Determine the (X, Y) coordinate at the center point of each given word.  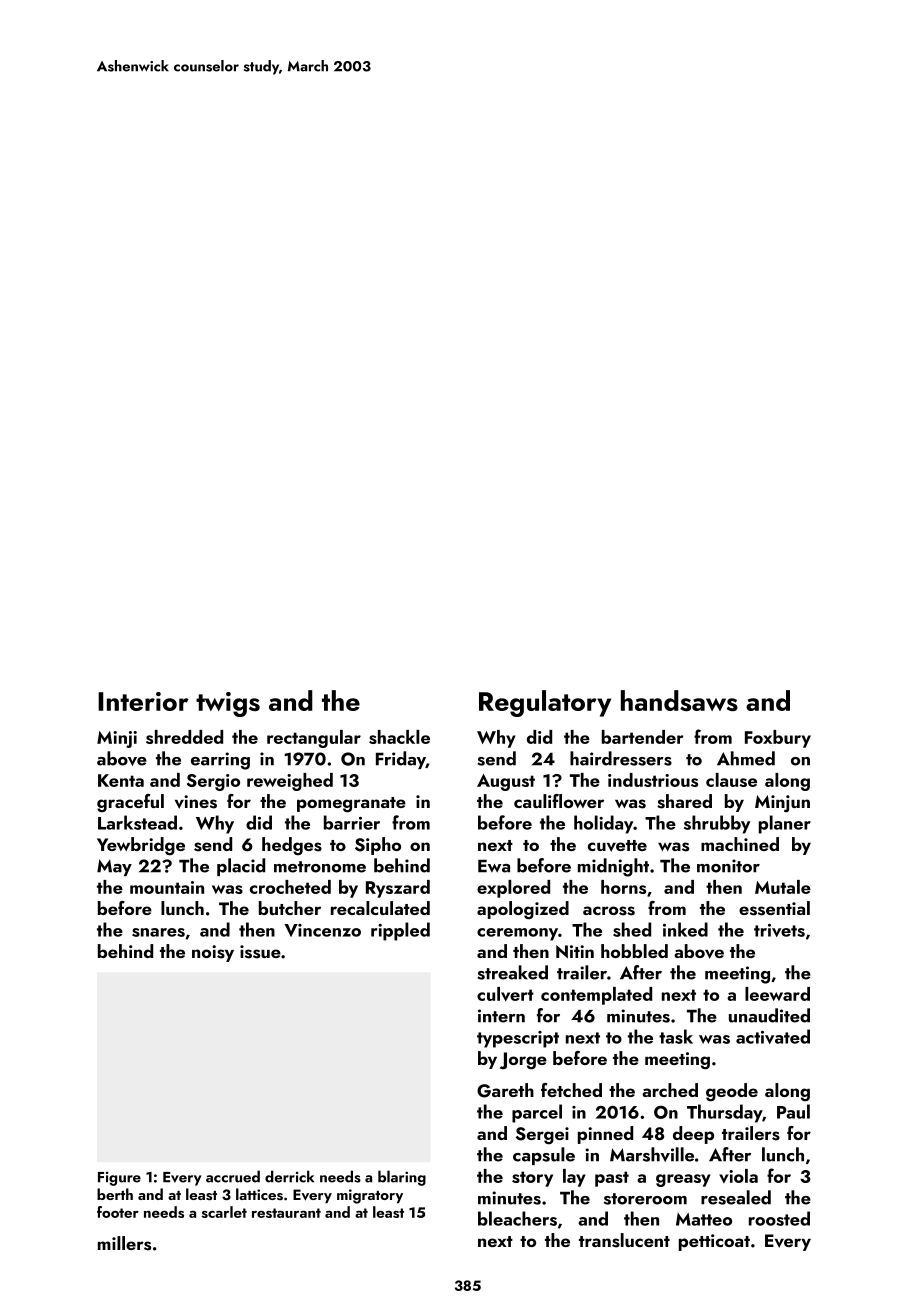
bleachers (517, 1218)
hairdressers (621, 758)
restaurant (286, 1213)
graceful (130, 803)
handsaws (679, 700)
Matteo (704, 1219)
